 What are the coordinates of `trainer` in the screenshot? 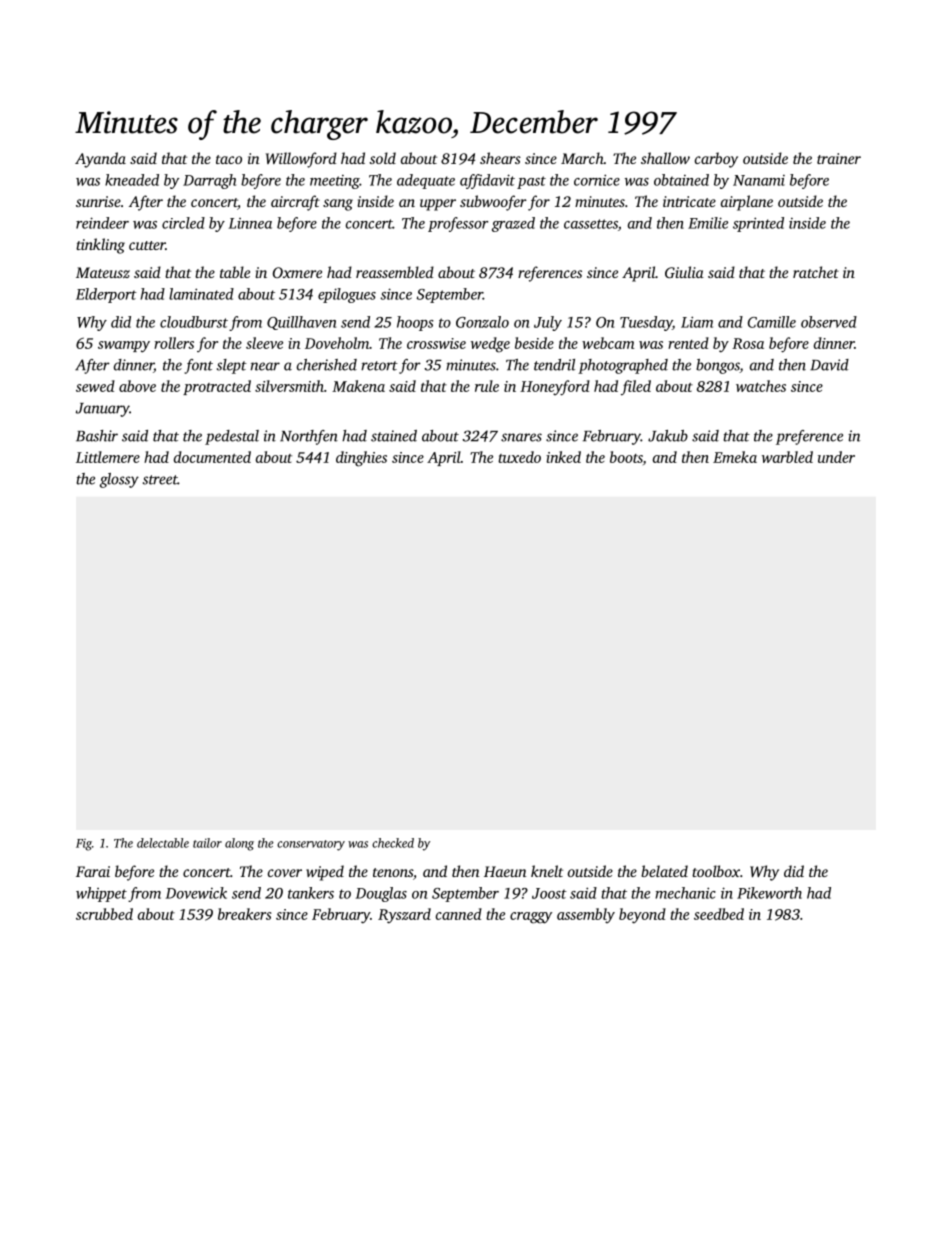 It's located at (839, 158).
